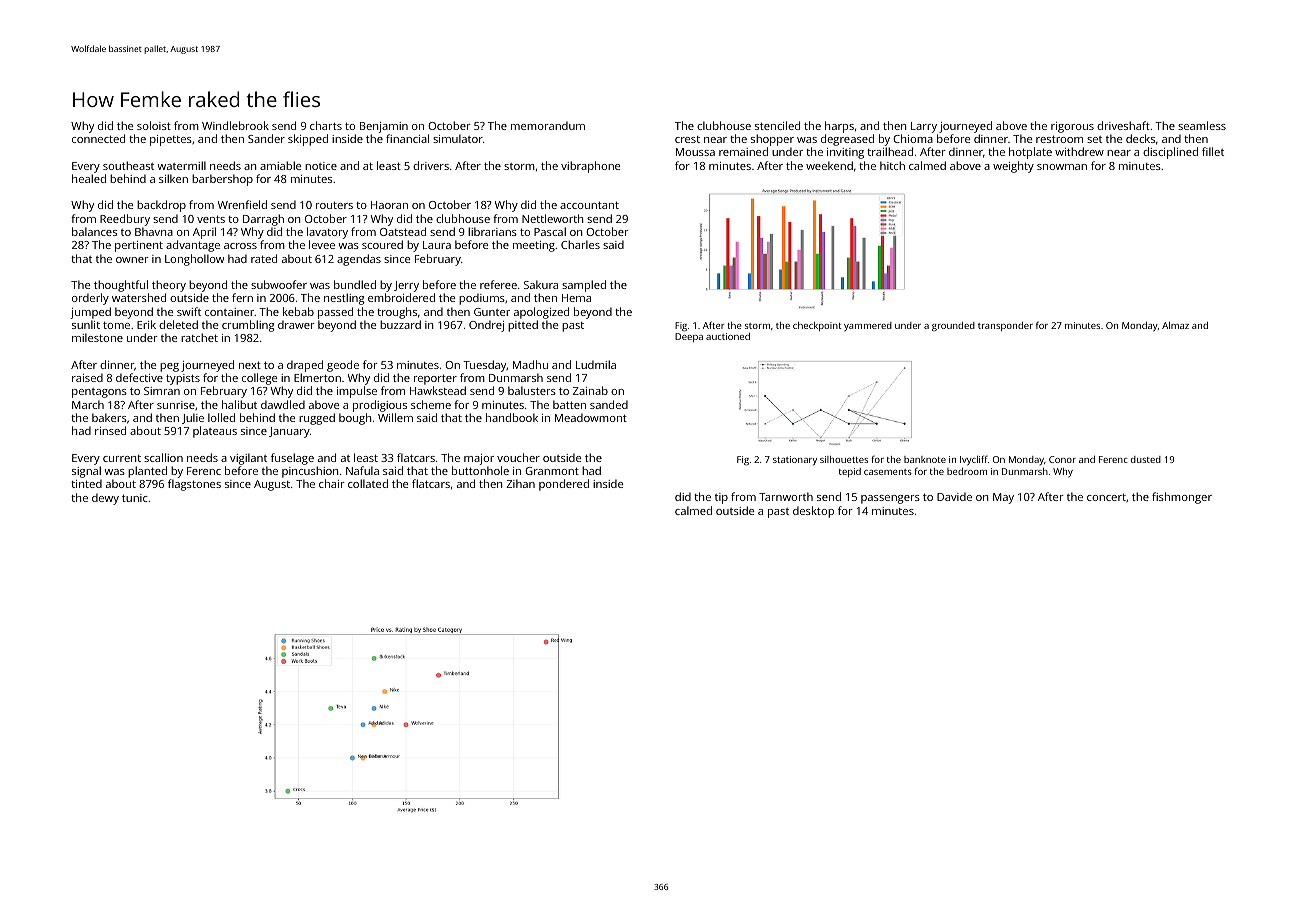 This page has width=1308, height=924. I want to click on pentagons, so click(99, 393).
